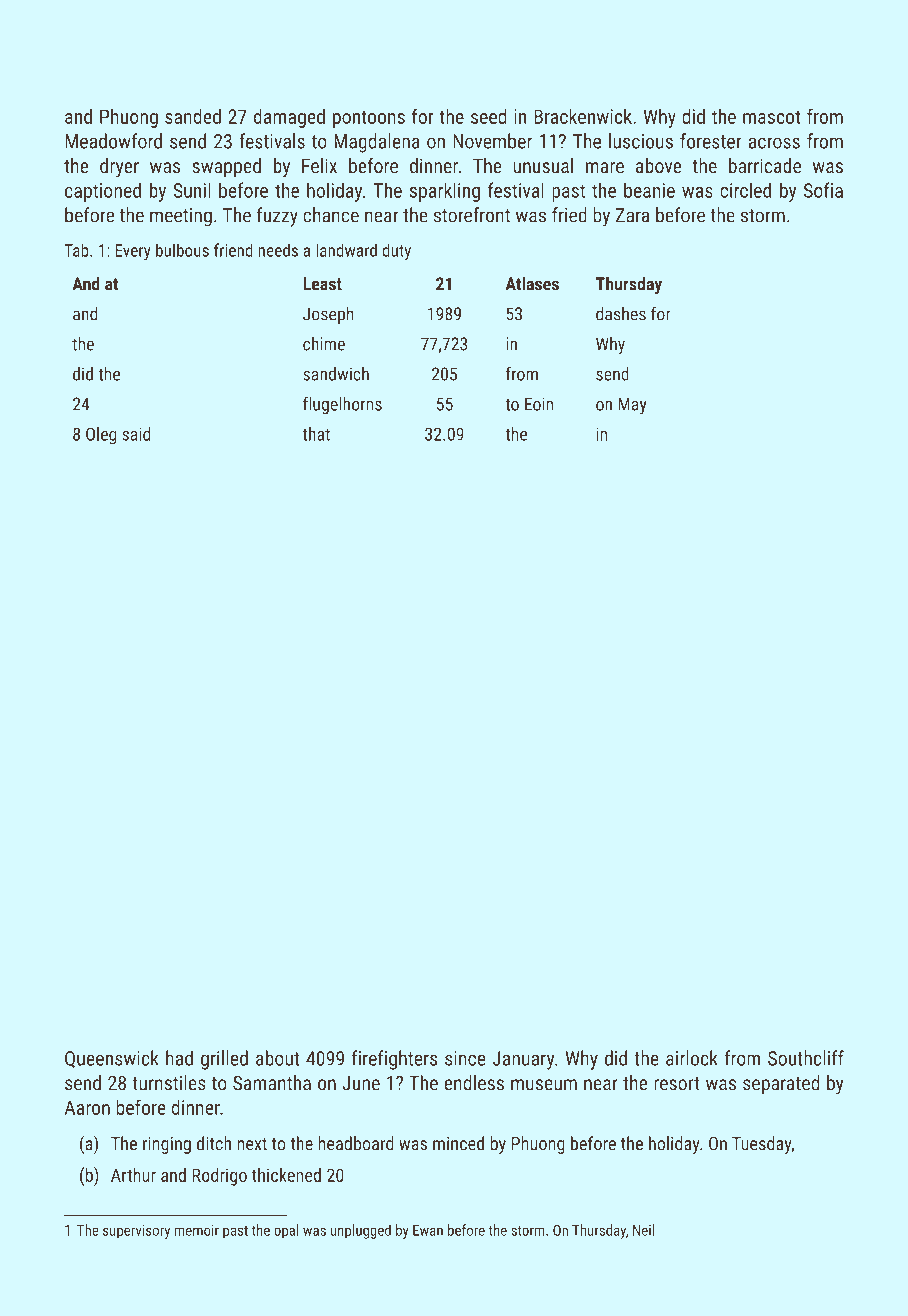 This screenshot has width=908, height=1316. What do you see at coordinates (692, 1058) in the screenshot?
I see `airlock` at bounding box center [692, 1058].
